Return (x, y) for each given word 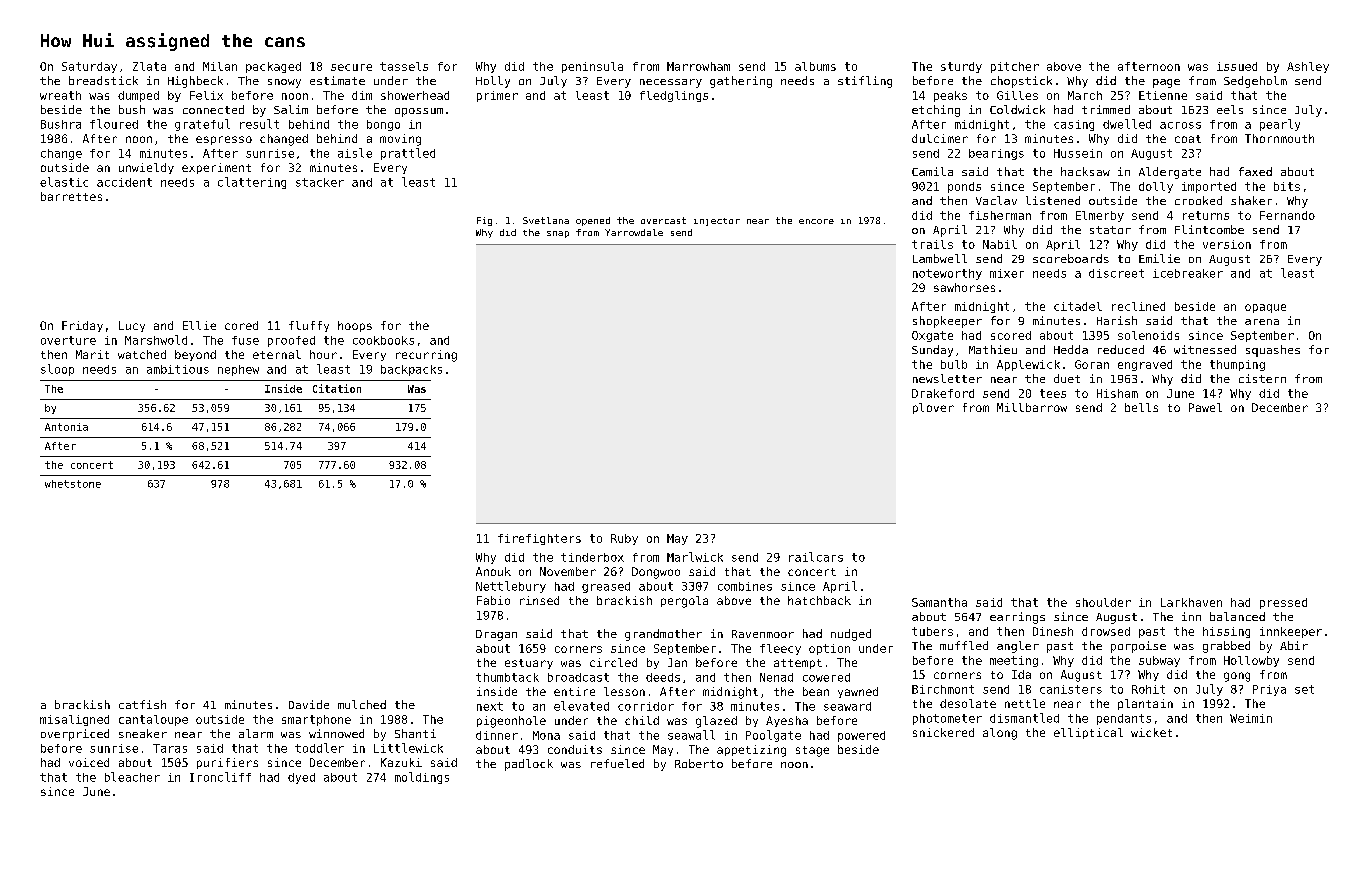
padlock (529, 765)
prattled (408, 154)
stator (1110, 230)
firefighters (539, 539)
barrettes (71, 196)
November (568, 571)
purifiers (227, 763)
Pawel (1205, 407)
